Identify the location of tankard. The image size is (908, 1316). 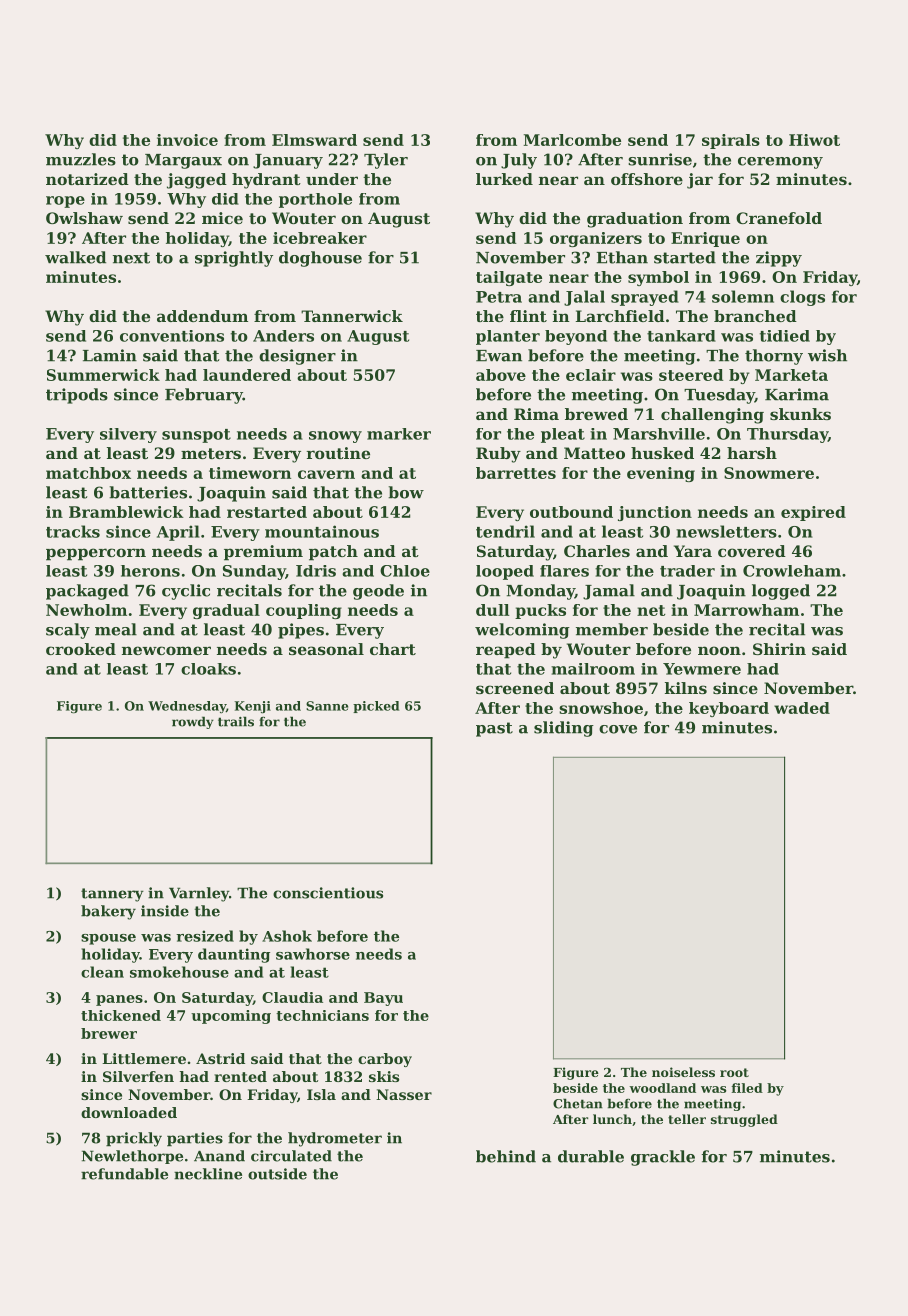
(681, 336).
